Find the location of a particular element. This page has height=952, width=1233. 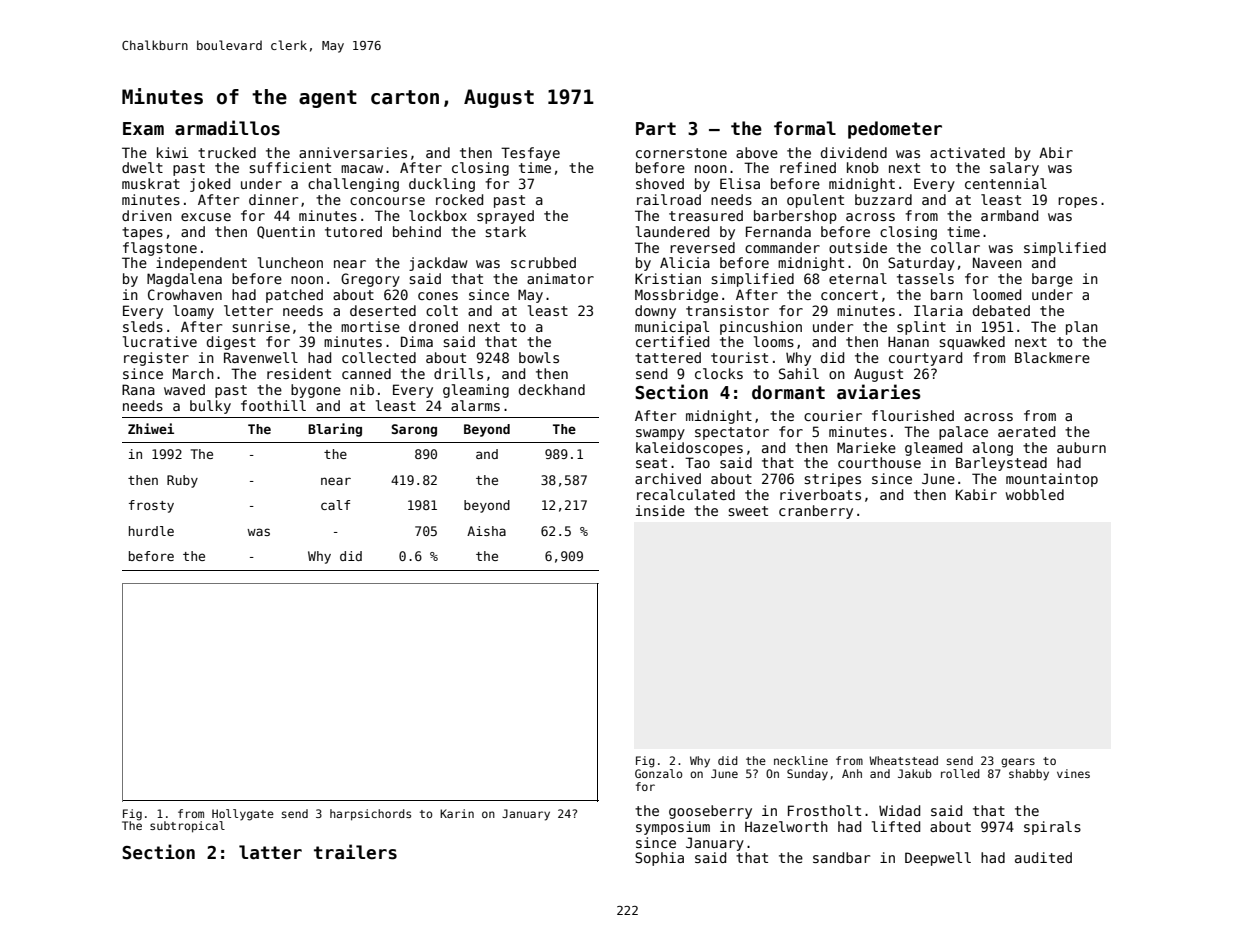

luncheon is located at coordinates (290, 262).
